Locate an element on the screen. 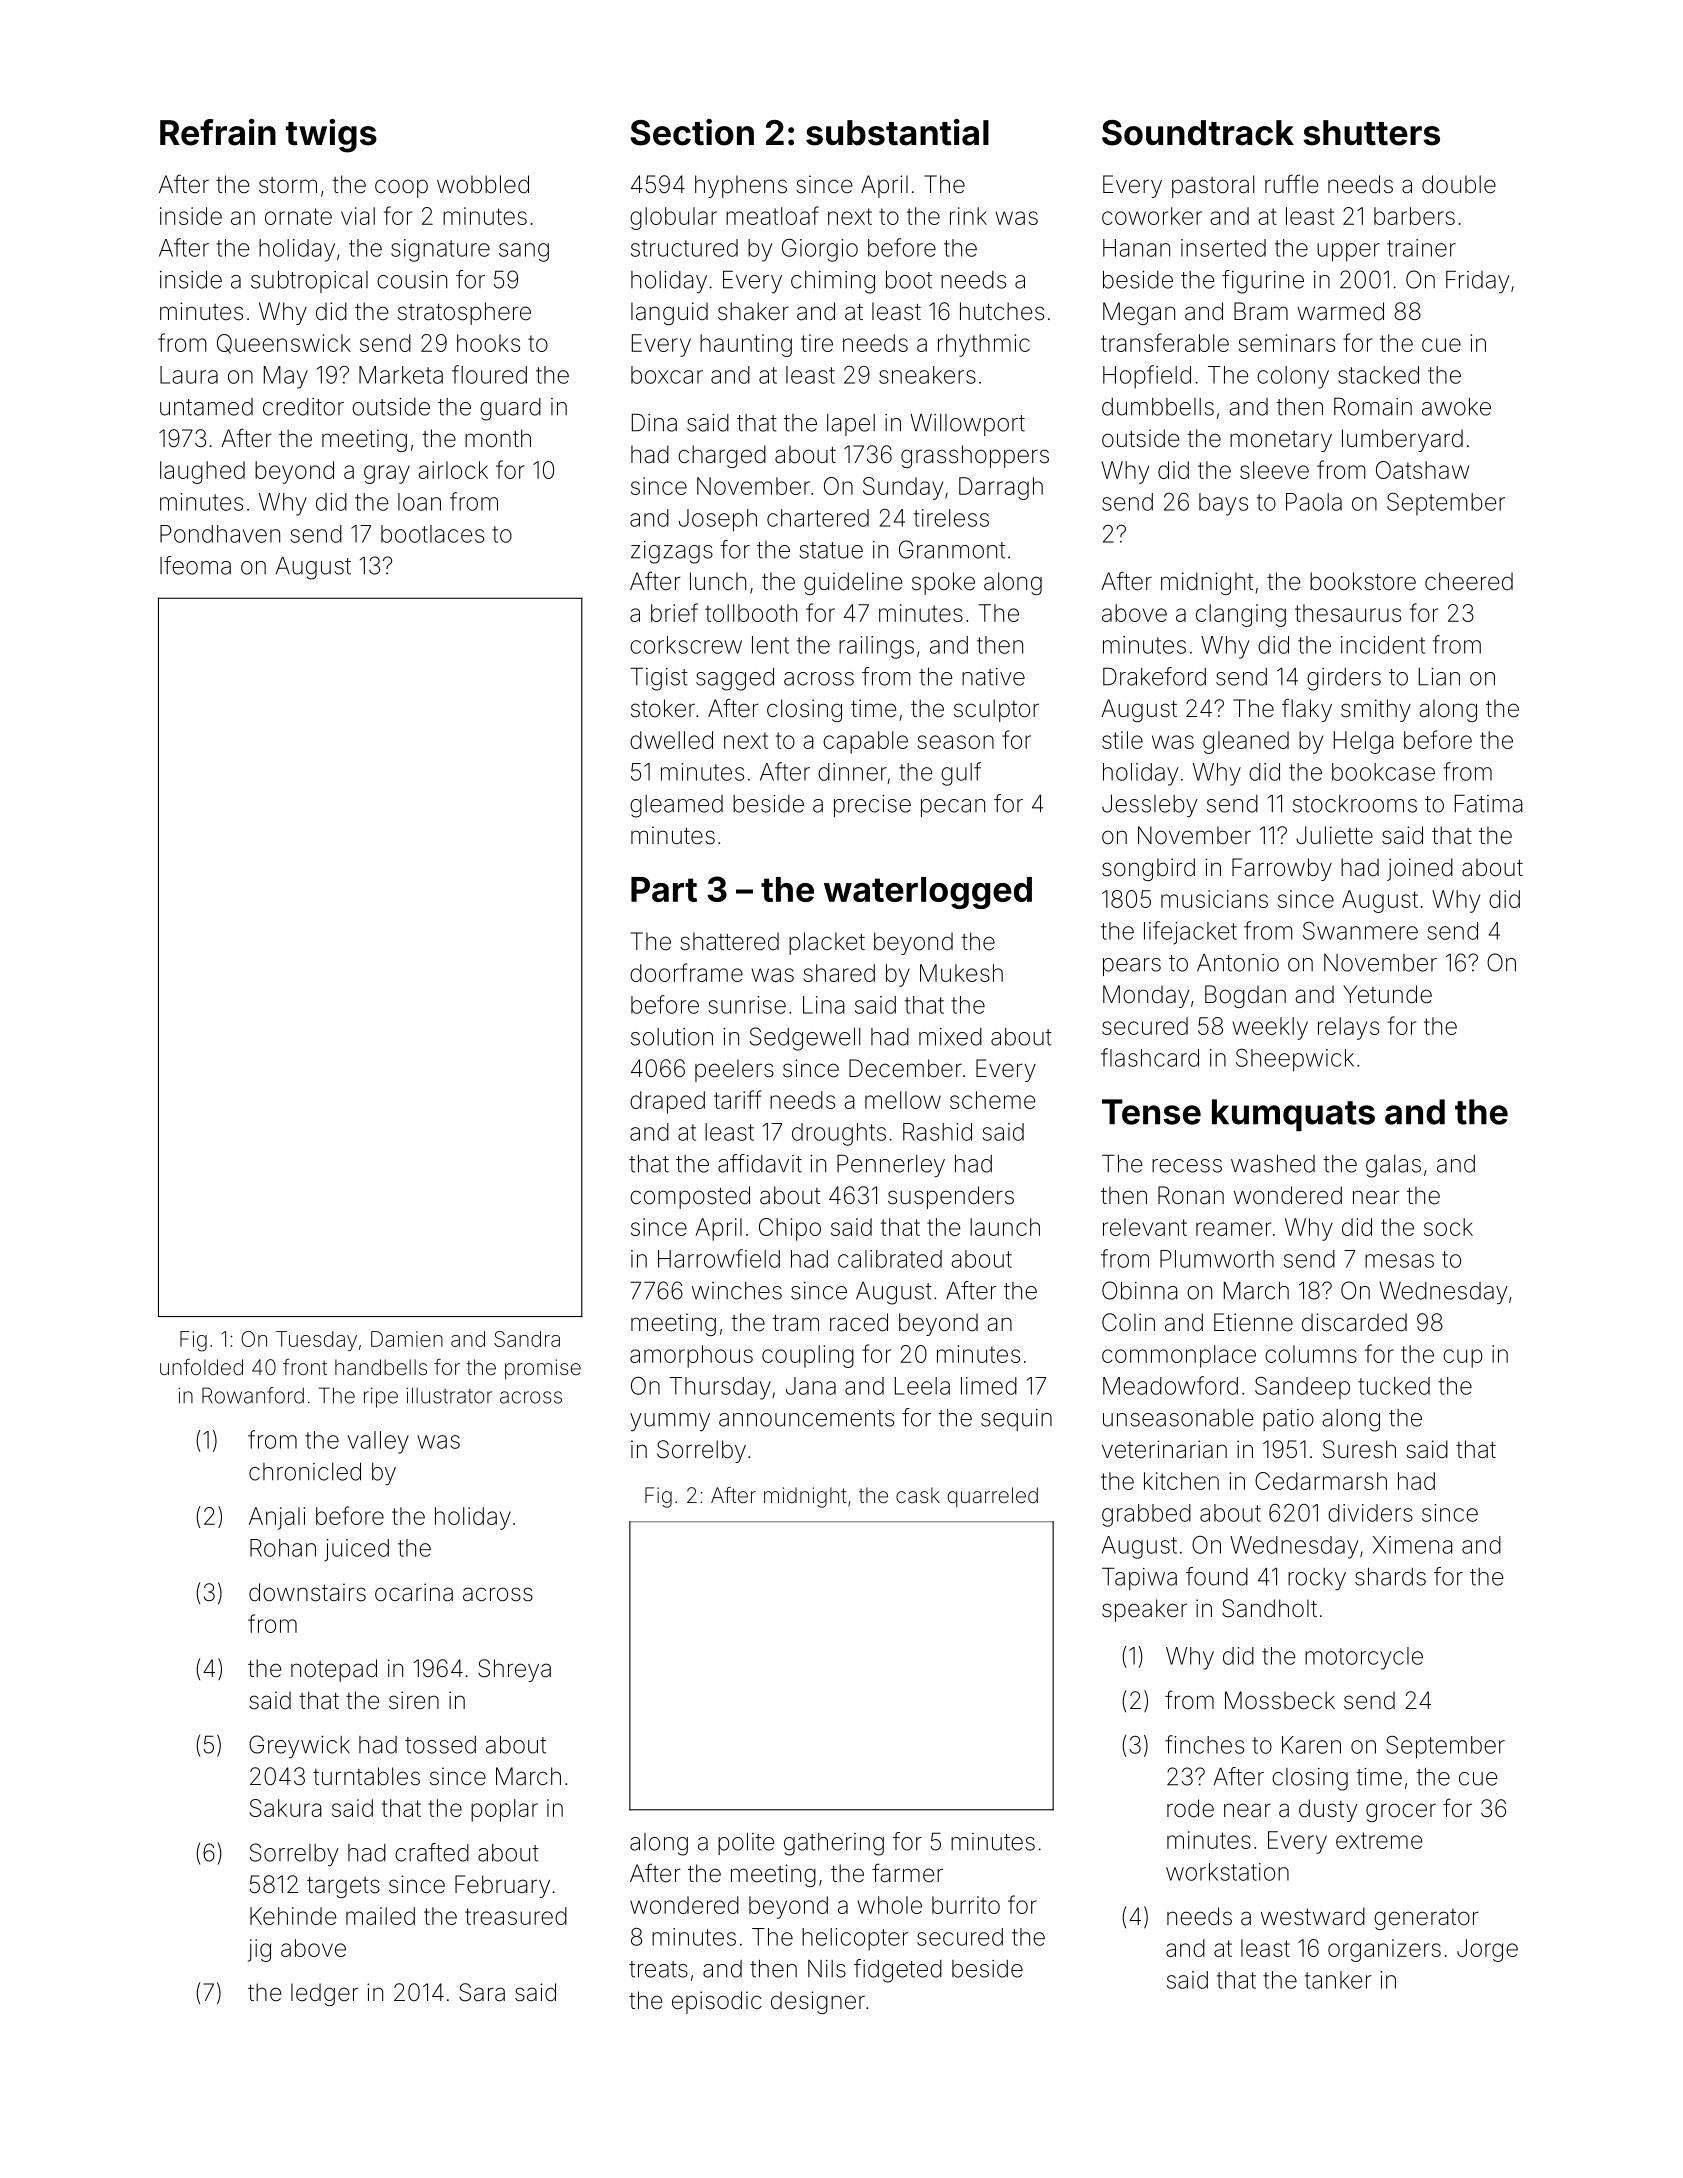 The width and height of the screenshot is (1683, 2178). tucked is located at coordinates (1394, 1386).
